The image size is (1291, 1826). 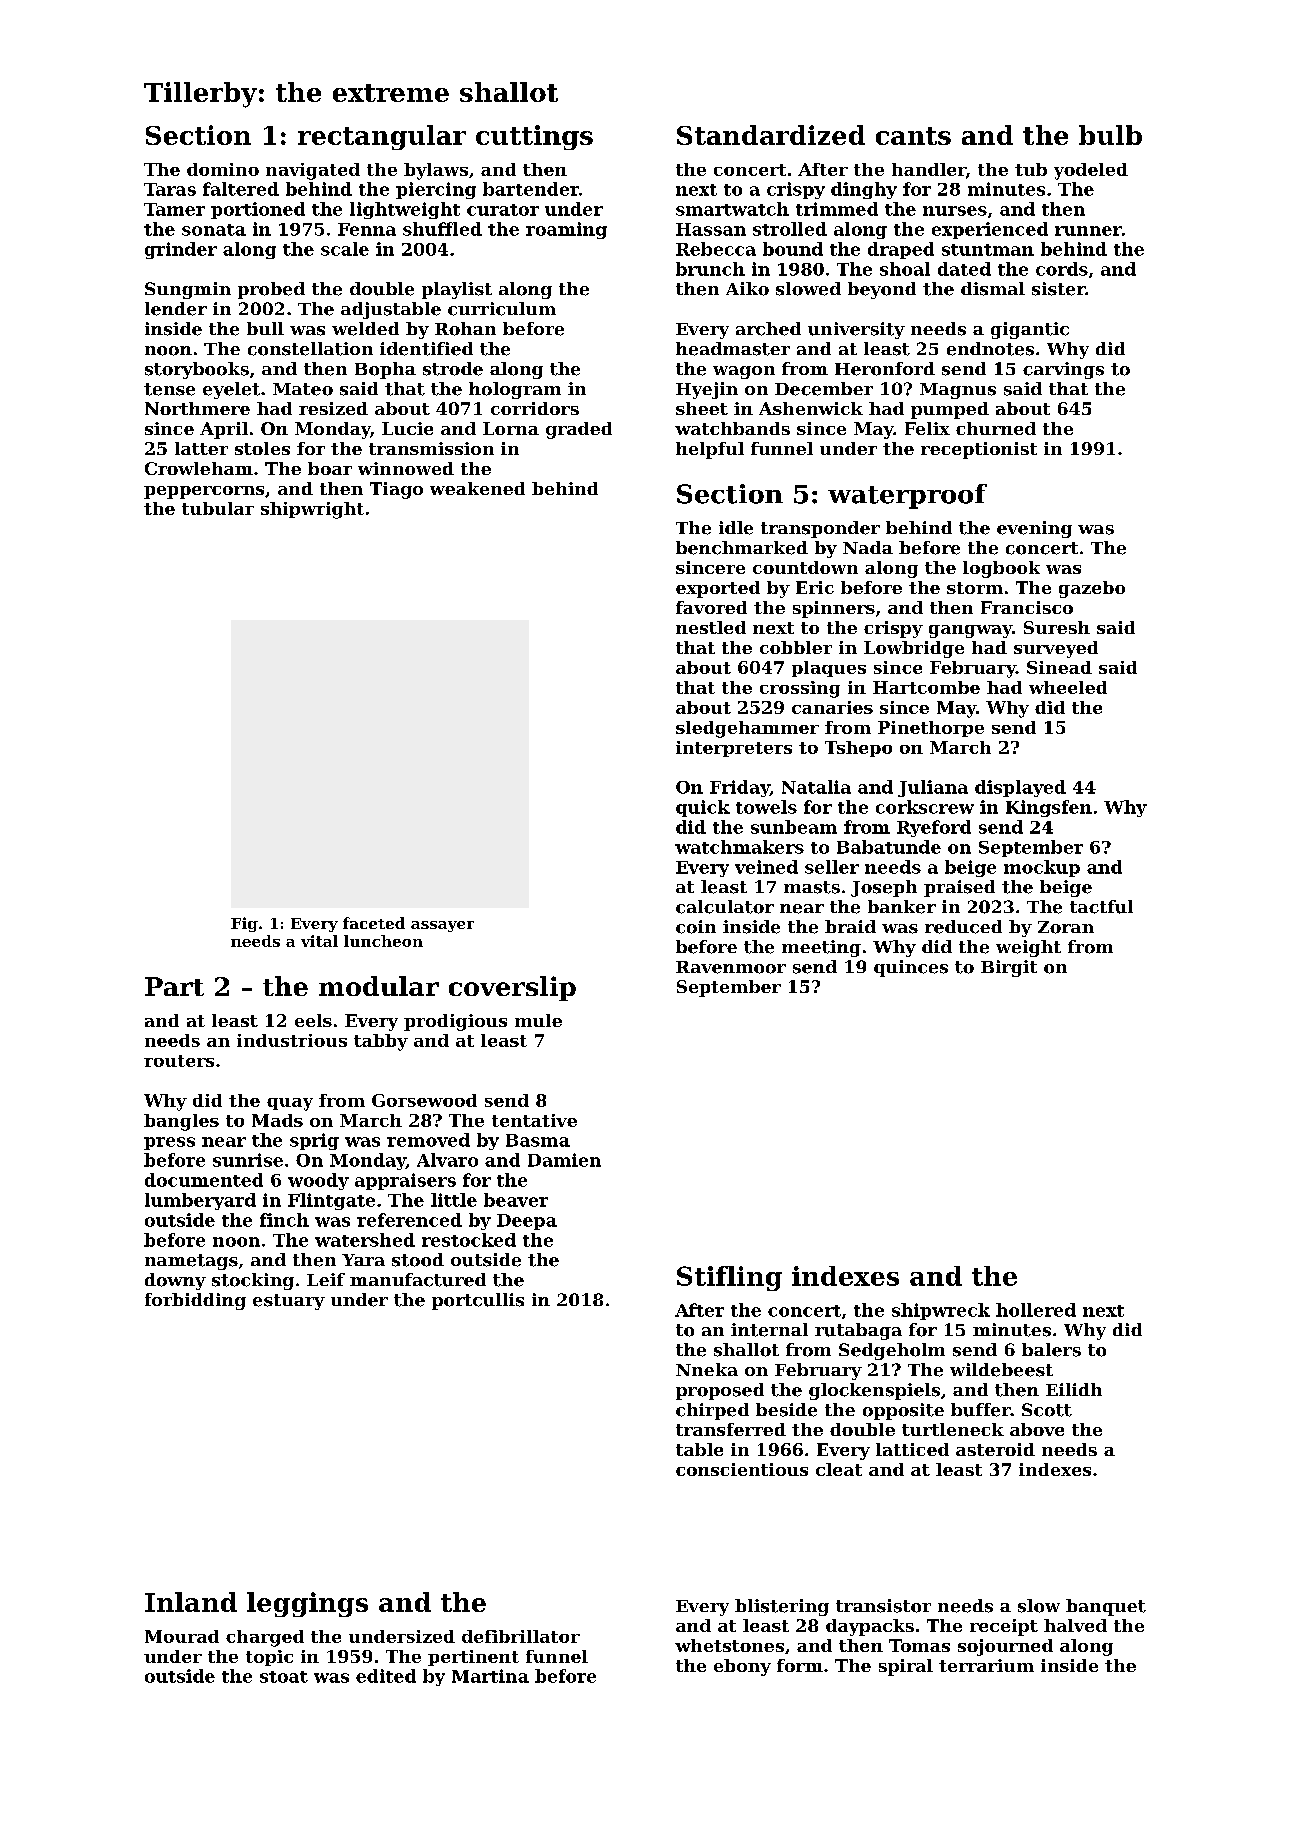 What do you see at coordinates (502, 309) in the image?
I see `curriculum` at bounding box center [502, 309].
